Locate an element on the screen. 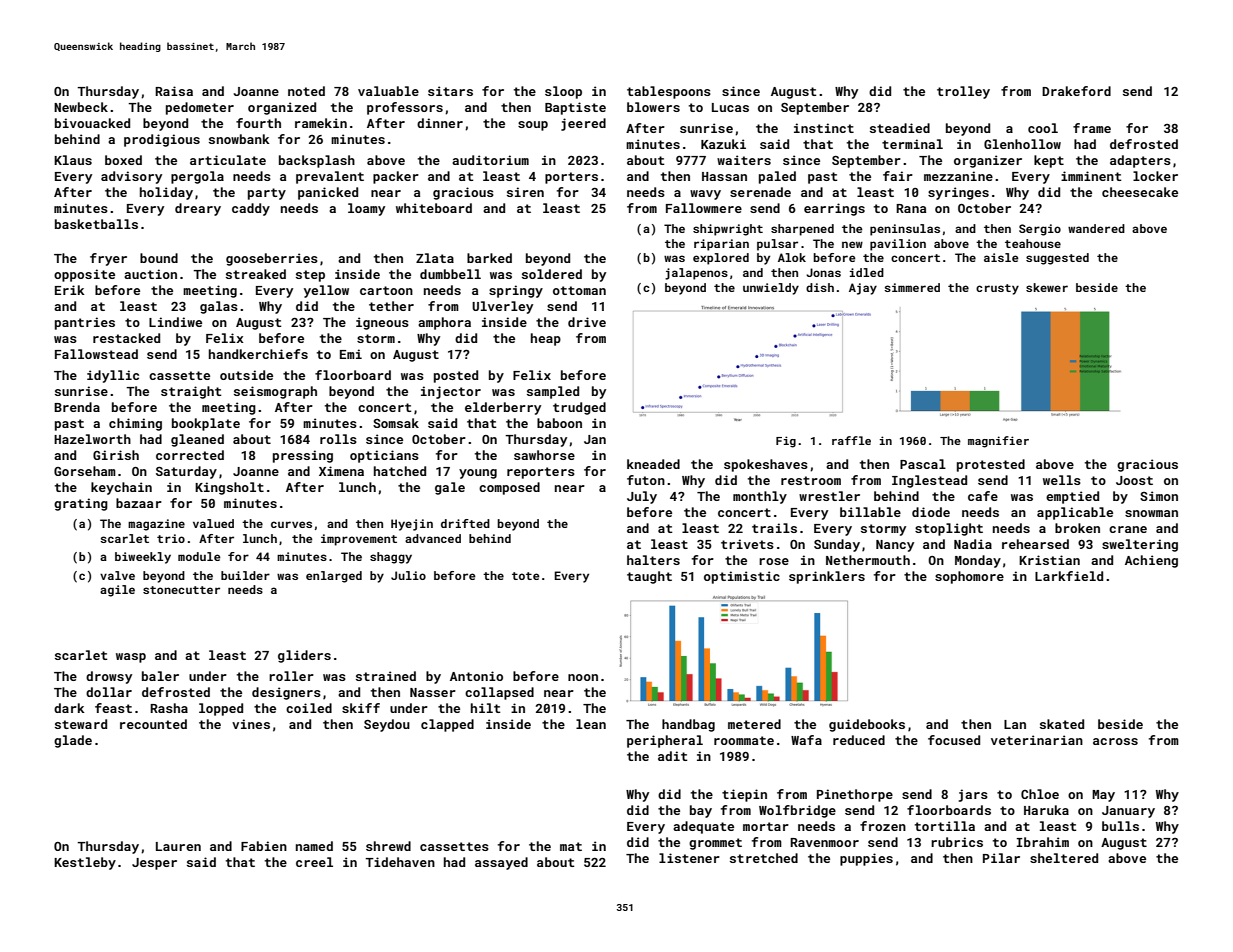 The width and height of the screenshot is (1233, 952). trolley is located at coordinates (963, 92).
